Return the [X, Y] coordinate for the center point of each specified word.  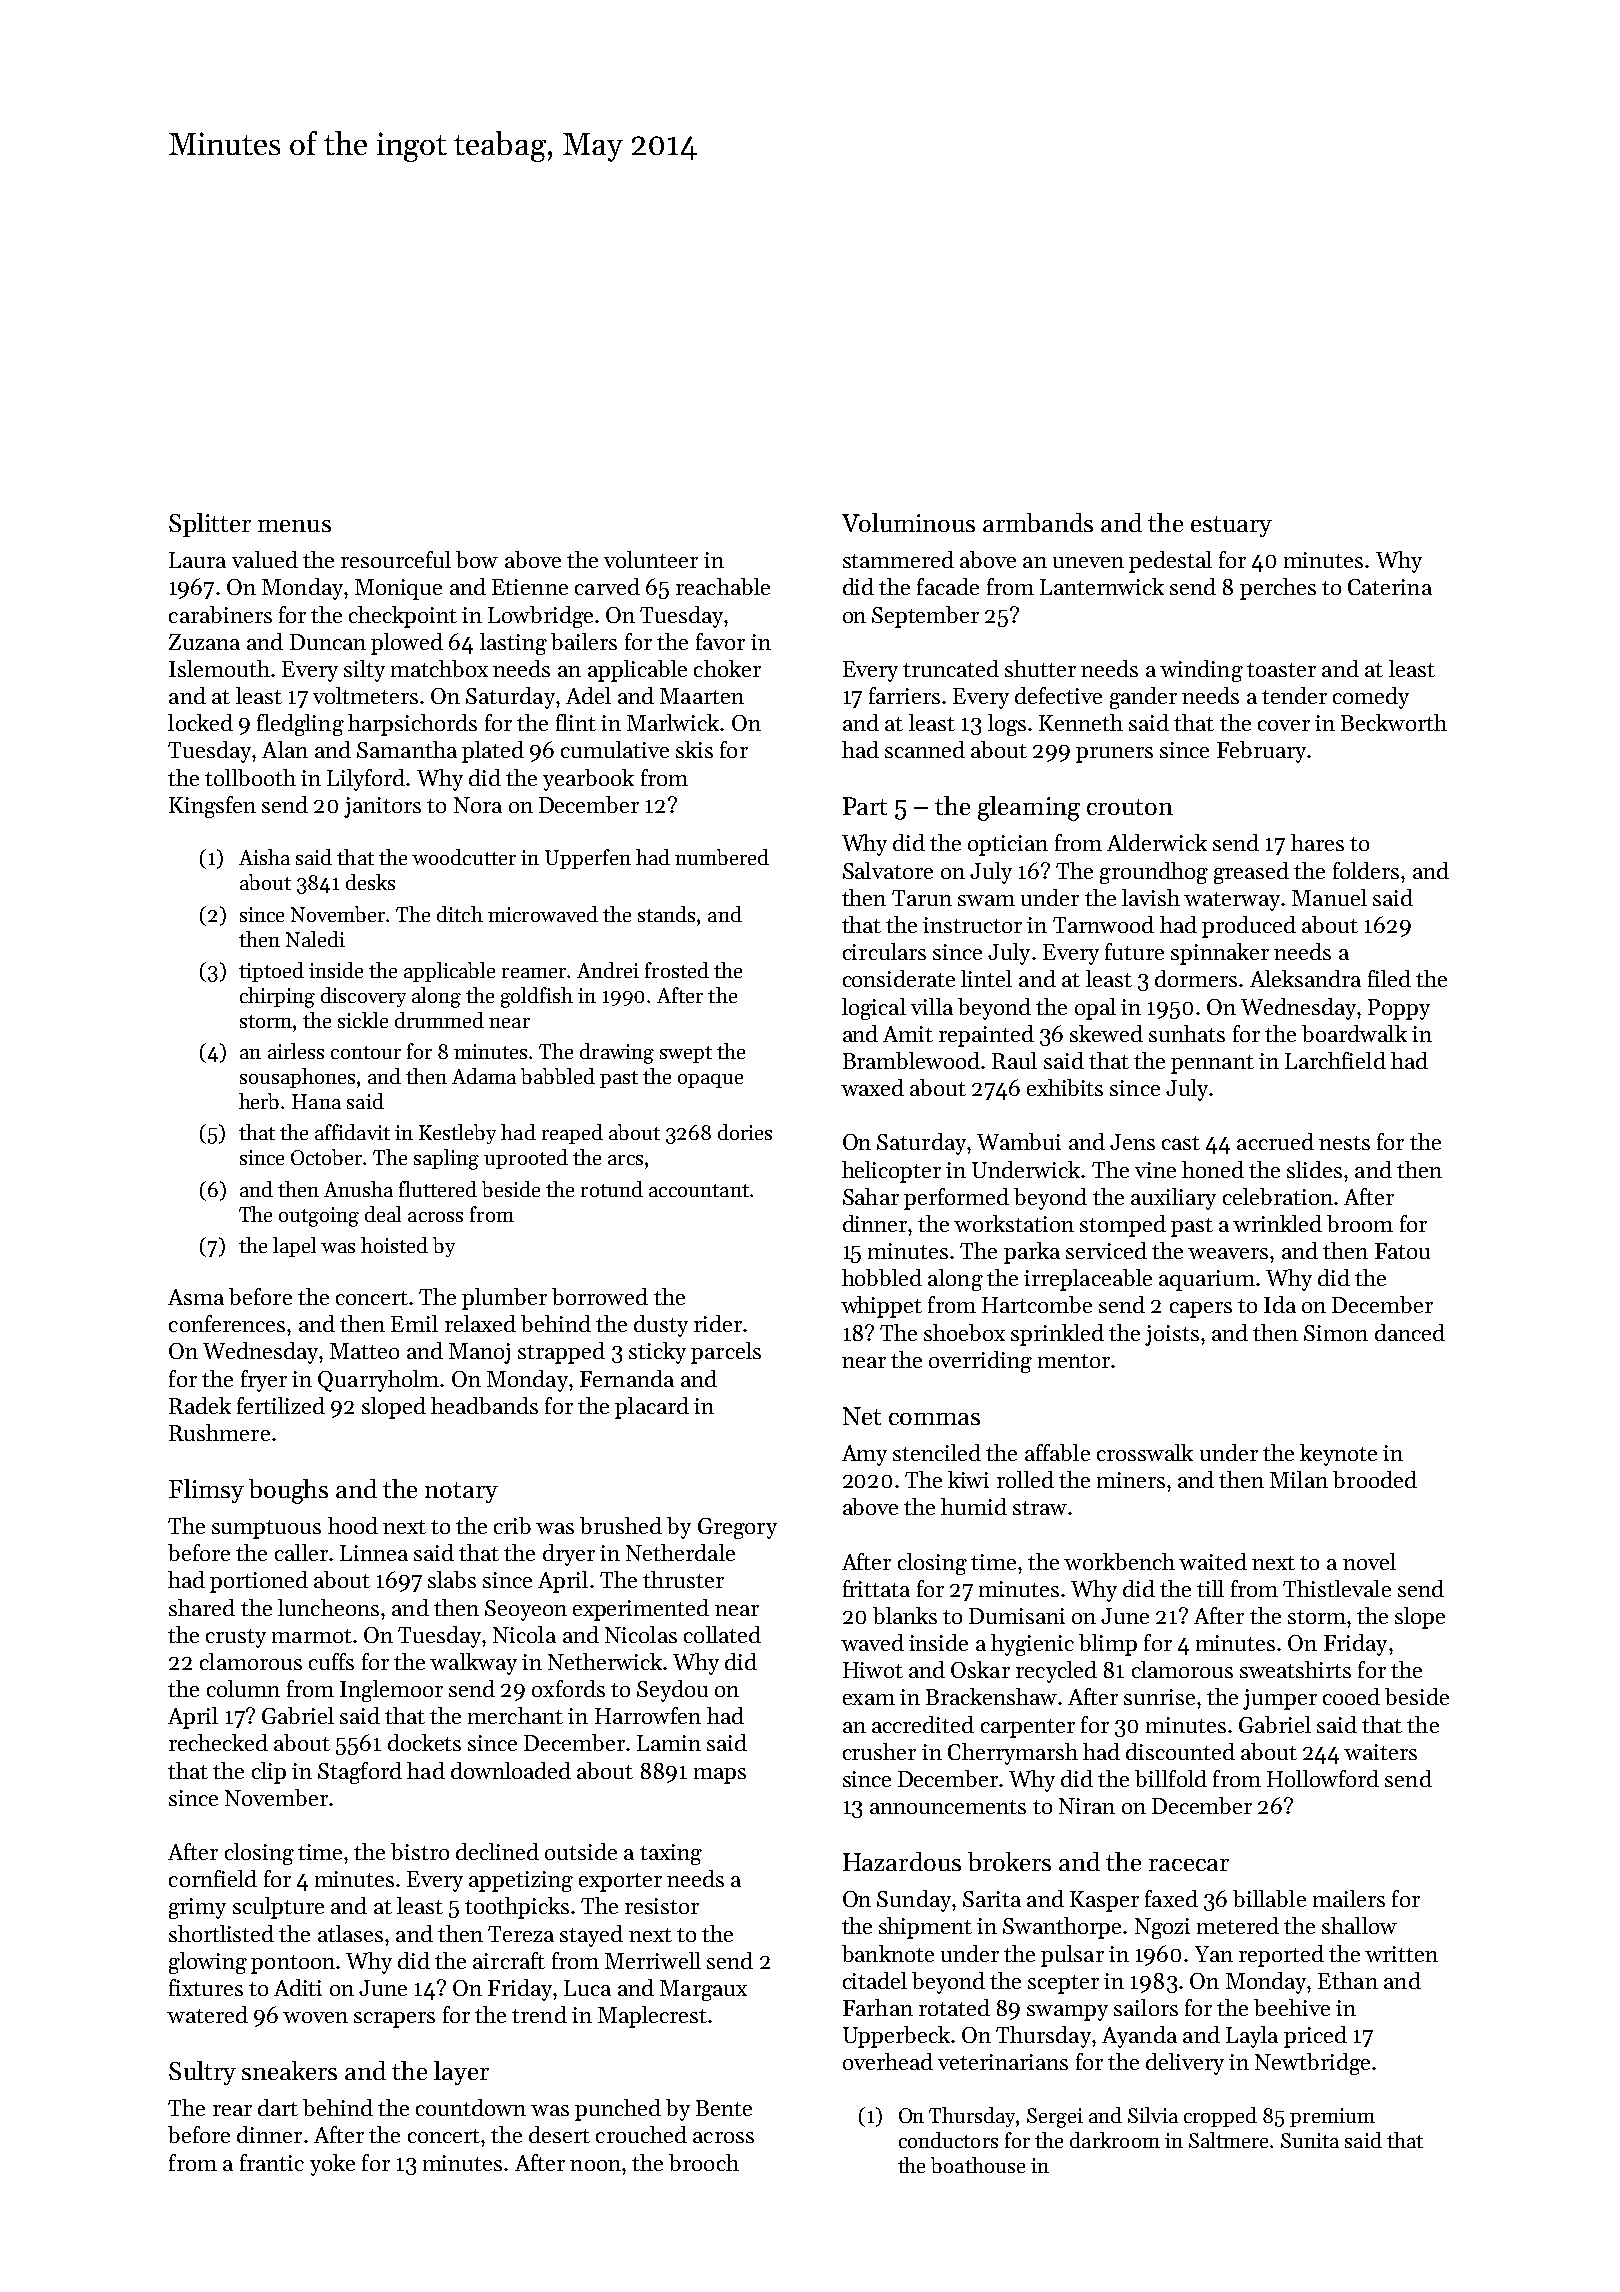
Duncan [328, 642]
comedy [1371, 698]
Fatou [1402, 1251]
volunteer [651, 559]
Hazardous [902, 1861]
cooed [1351, 1696]
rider [718, 1323]
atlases [350, 1933]
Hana [316, 1101]
